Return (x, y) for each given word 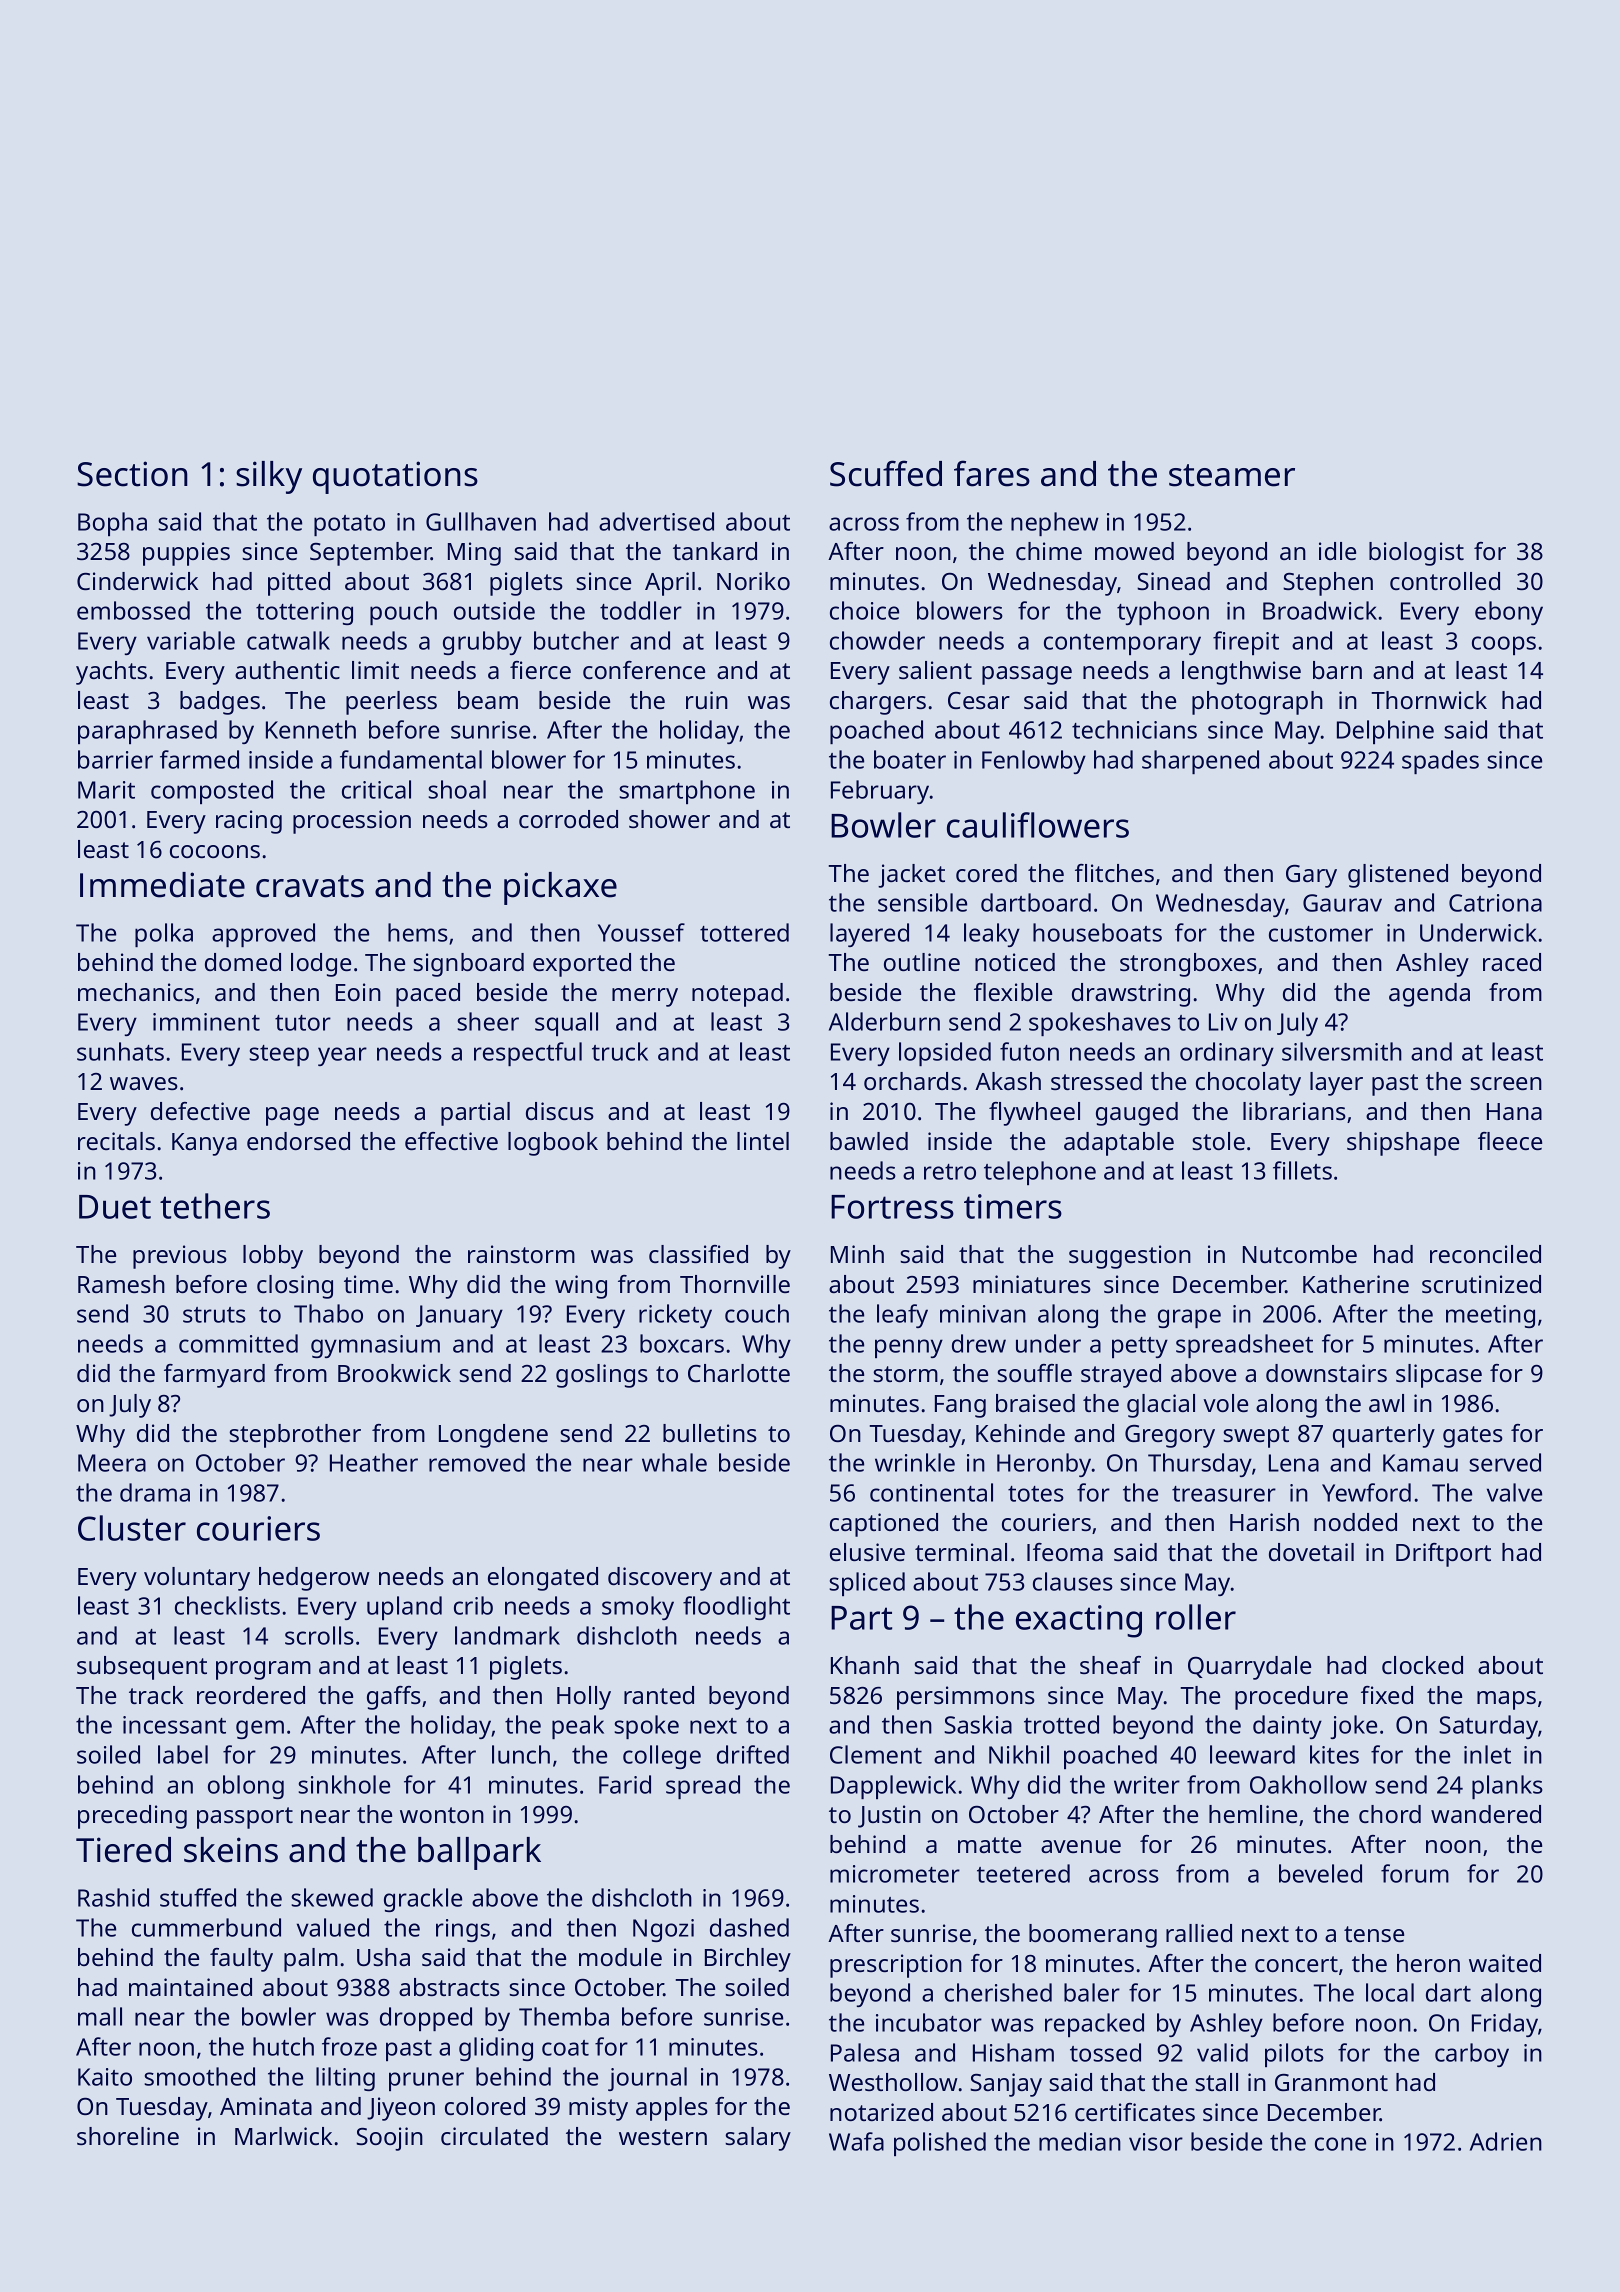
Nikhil (1019, 1754)
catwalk (288, 640)
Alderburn (884, 1021)
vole (1225, 1403)
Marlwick (283, 2136)
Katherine (1356, 1284)
